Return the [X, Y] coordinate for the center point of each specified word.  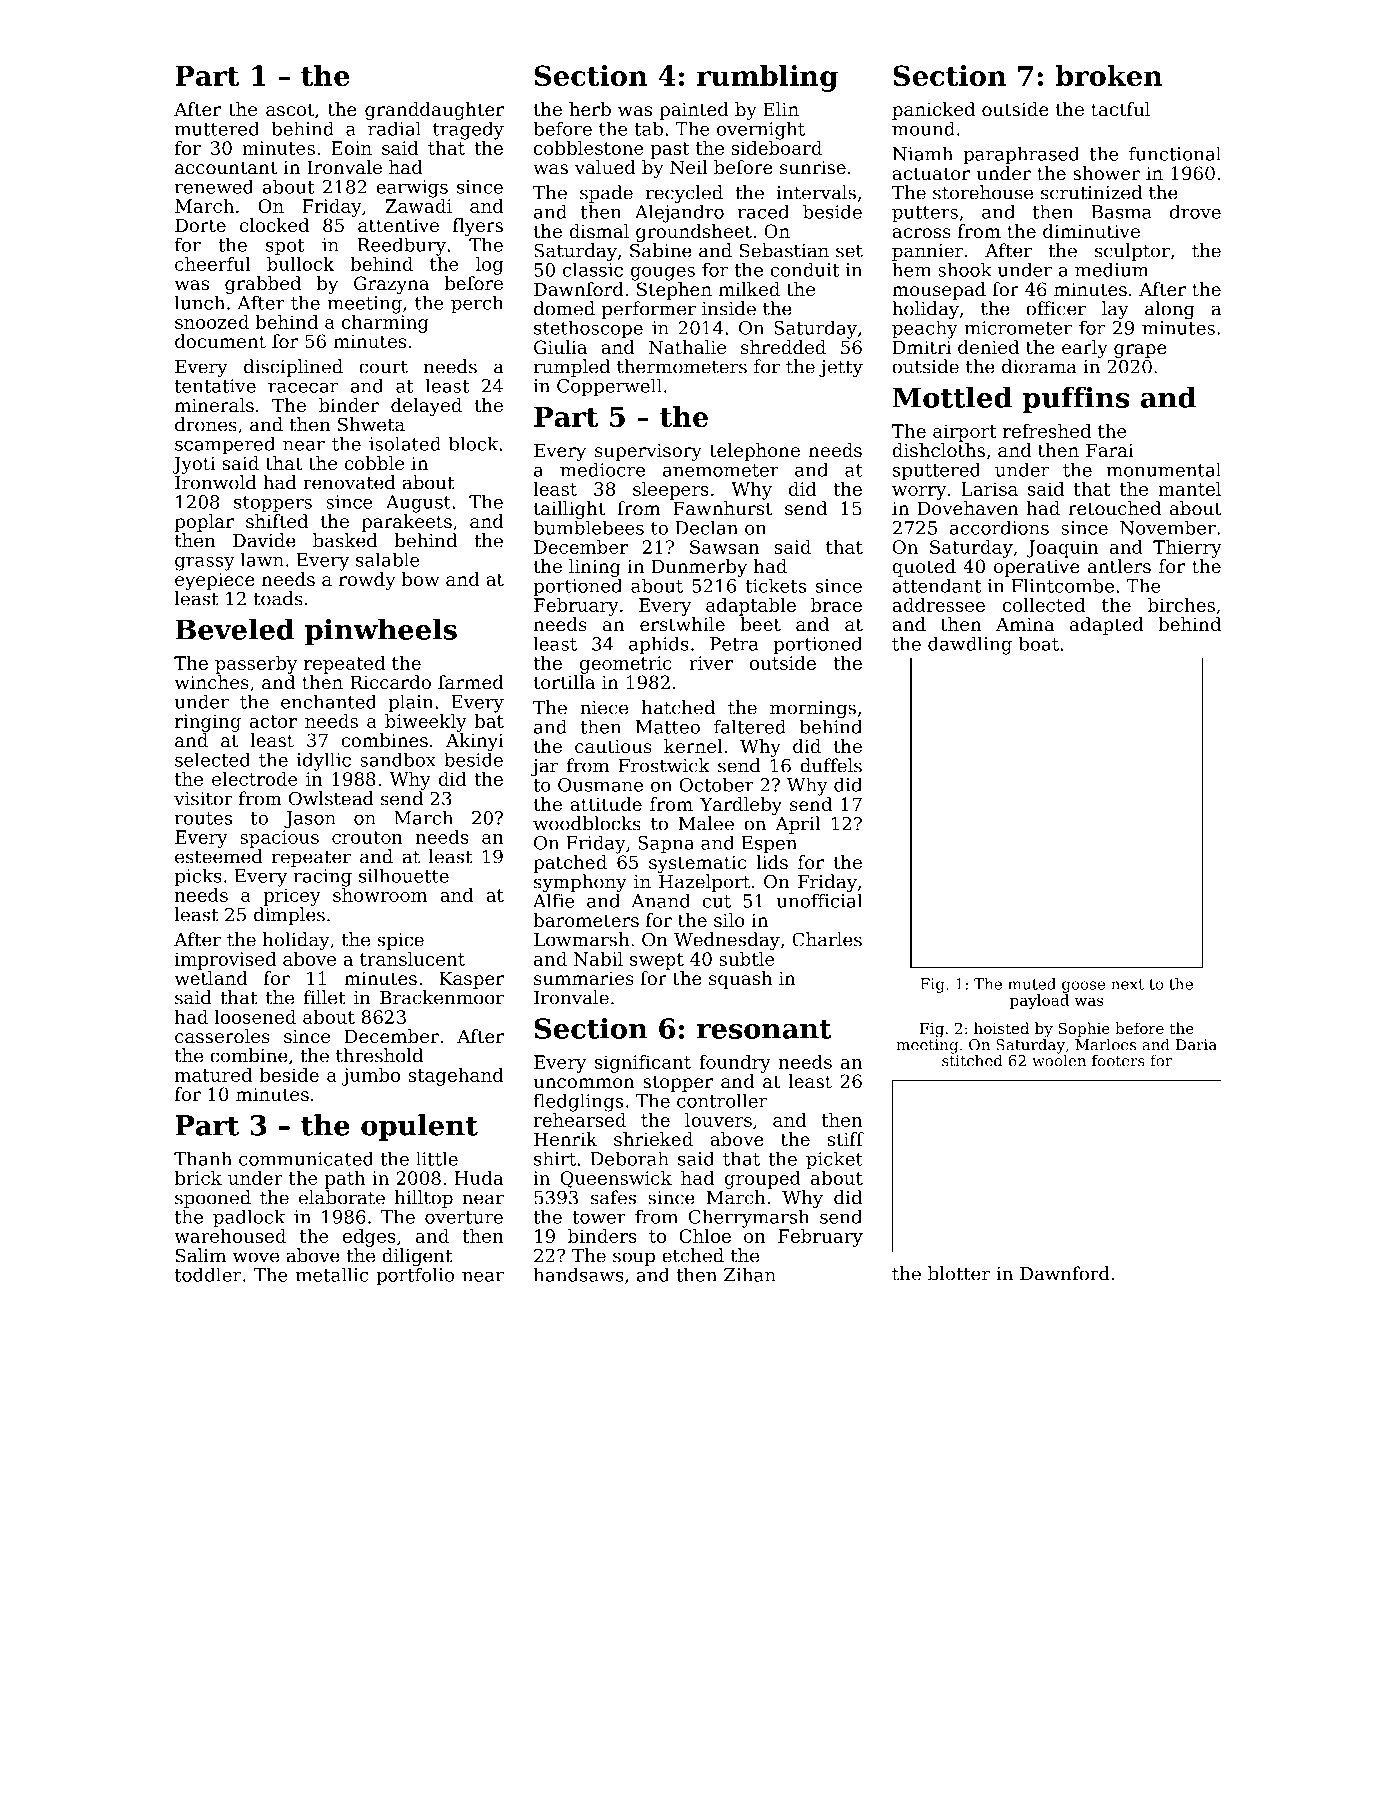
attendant [937, 585]
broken [1108, 75]
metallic [332, 1274]
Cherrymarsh [749, 1218]
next [1127, 984]
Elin [781, 109]
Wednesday [727, 941]
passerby [256, 665]
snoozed [212, 322]
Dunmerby [699, 568]
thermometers [682, 366]
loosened [255, 1017]
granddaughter [434, 111]
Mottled [952, 397]
